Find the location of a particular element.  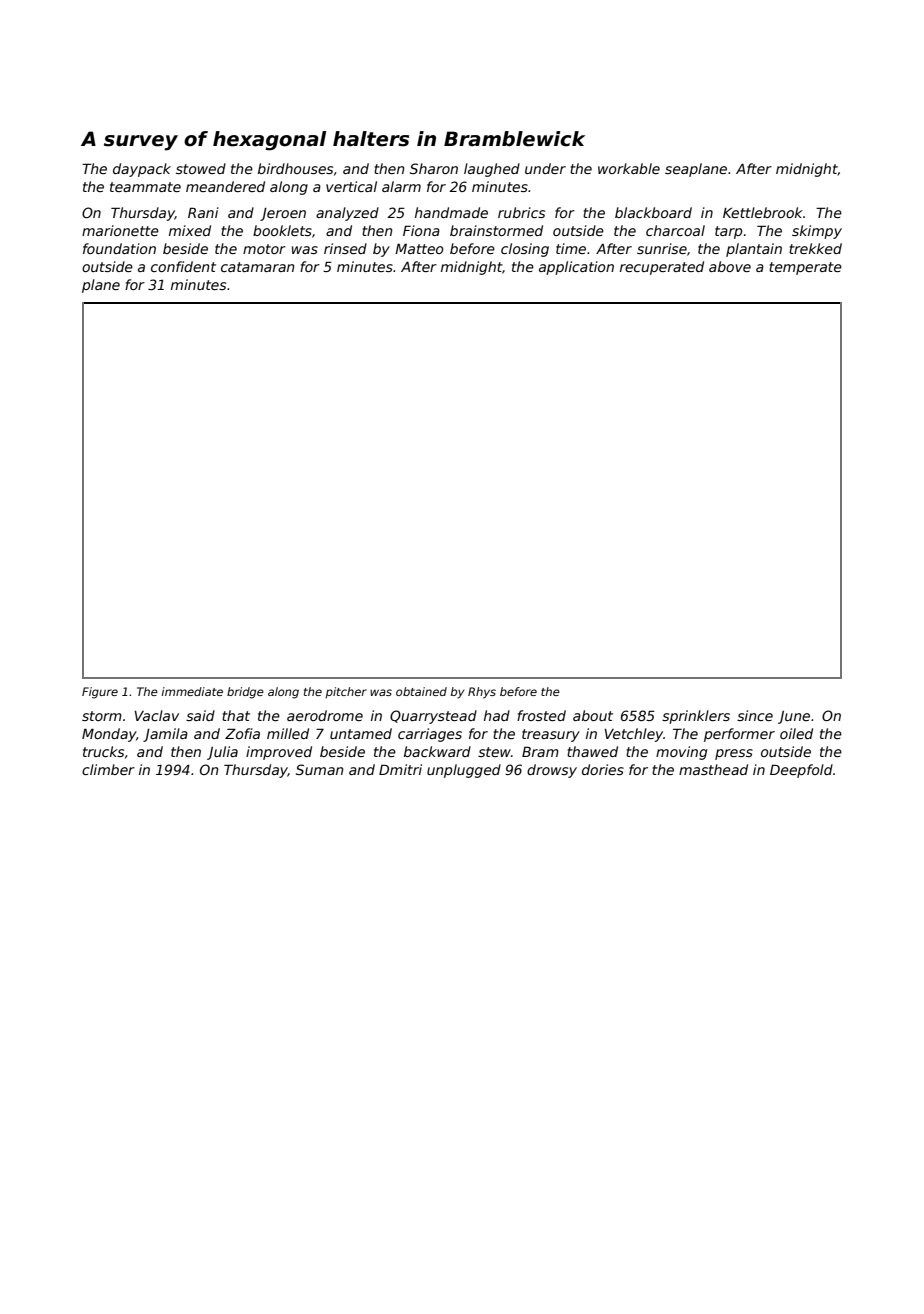

June is located at coordinates (794, 717).
